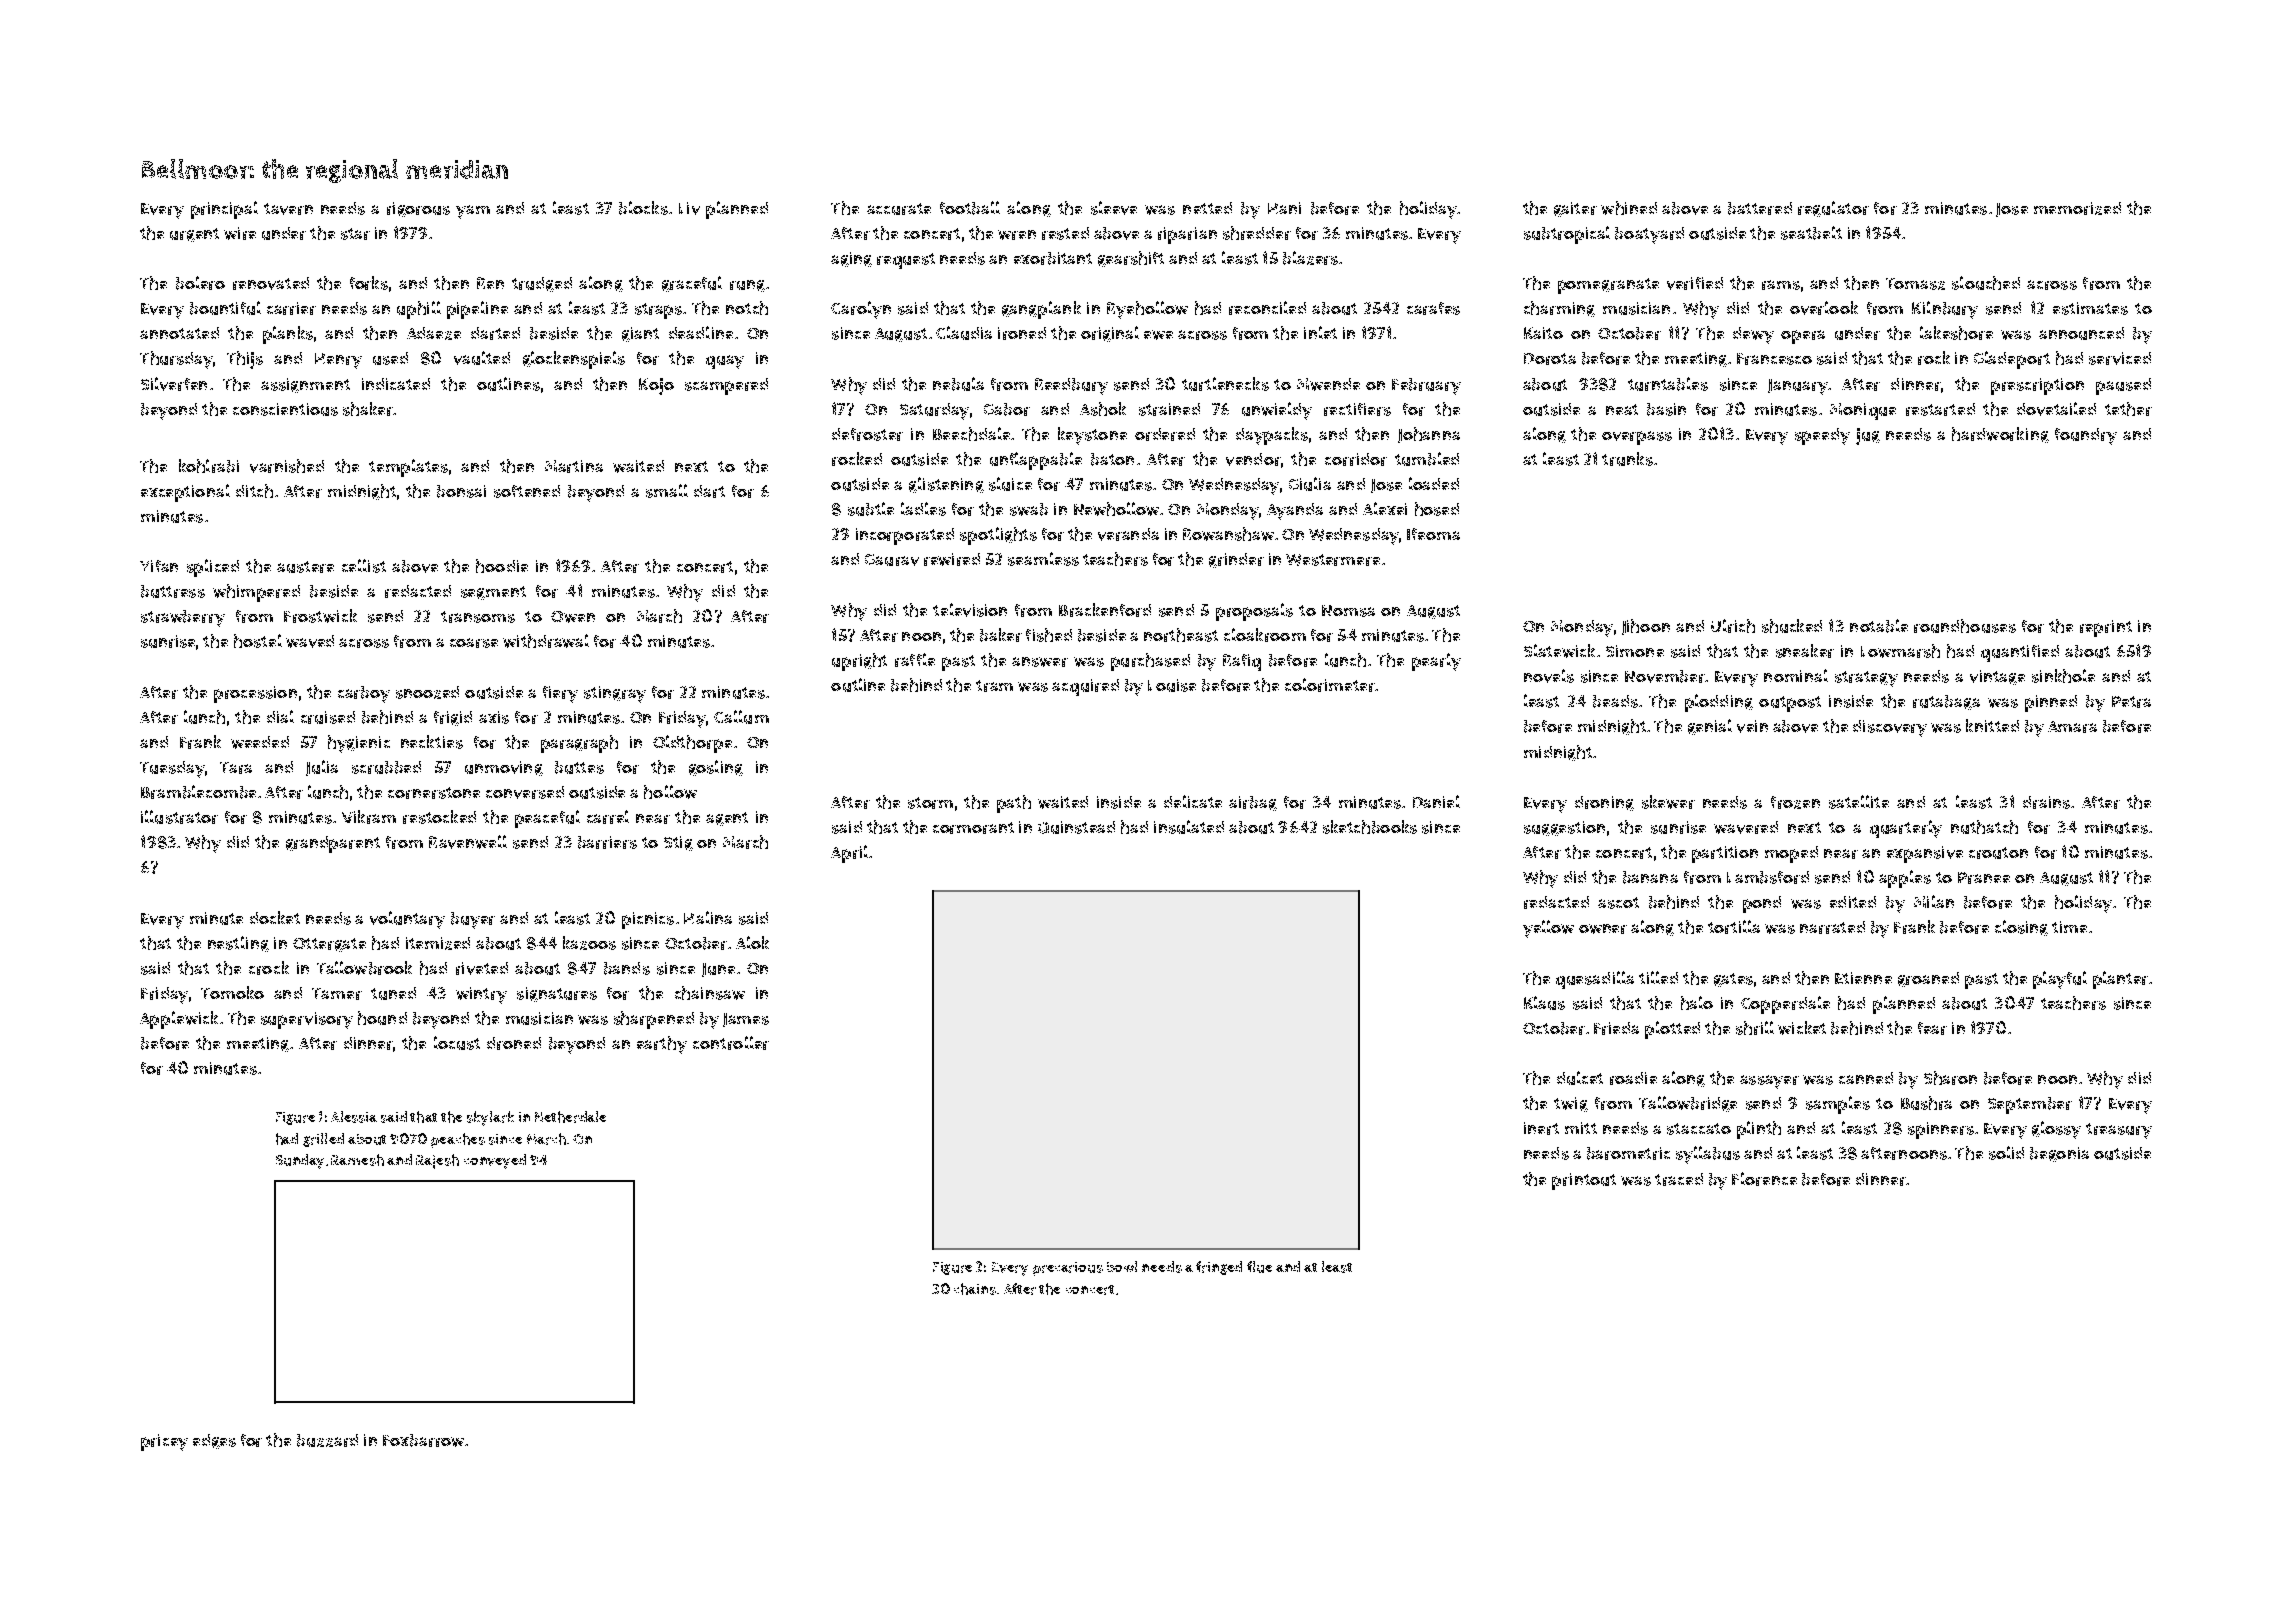 Image resolution: width=2292 pixels, height=1620 pixels. Describe the element at coordinates (172, 769) in the document. I see `Tuesday` at that location.
